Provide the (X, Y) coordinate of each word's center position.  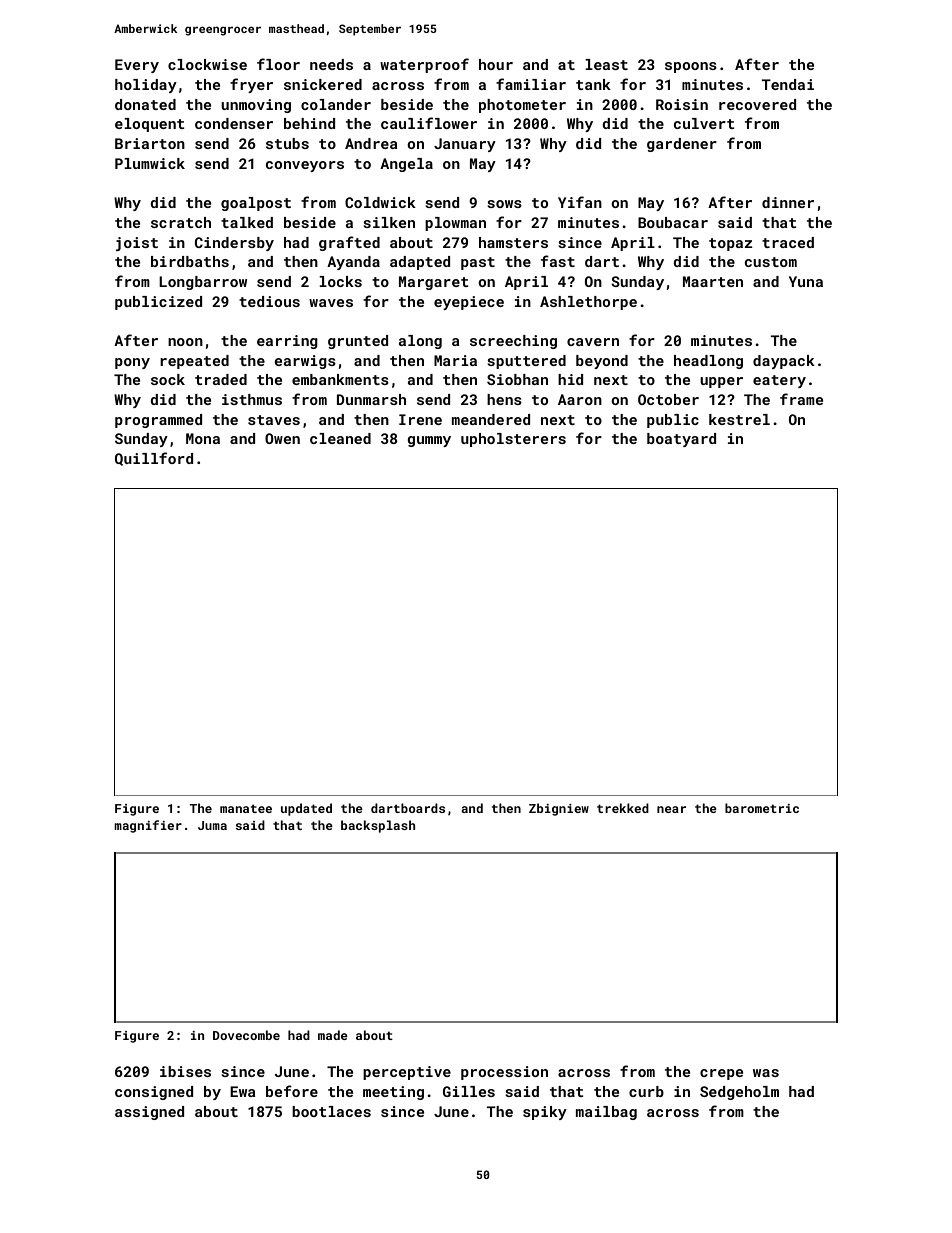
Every (137, 66)
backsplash (378, 826)
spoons (691, 67)
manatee (246, 808)
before (292, 1091)
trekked (623, 808)
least (606, 64)
